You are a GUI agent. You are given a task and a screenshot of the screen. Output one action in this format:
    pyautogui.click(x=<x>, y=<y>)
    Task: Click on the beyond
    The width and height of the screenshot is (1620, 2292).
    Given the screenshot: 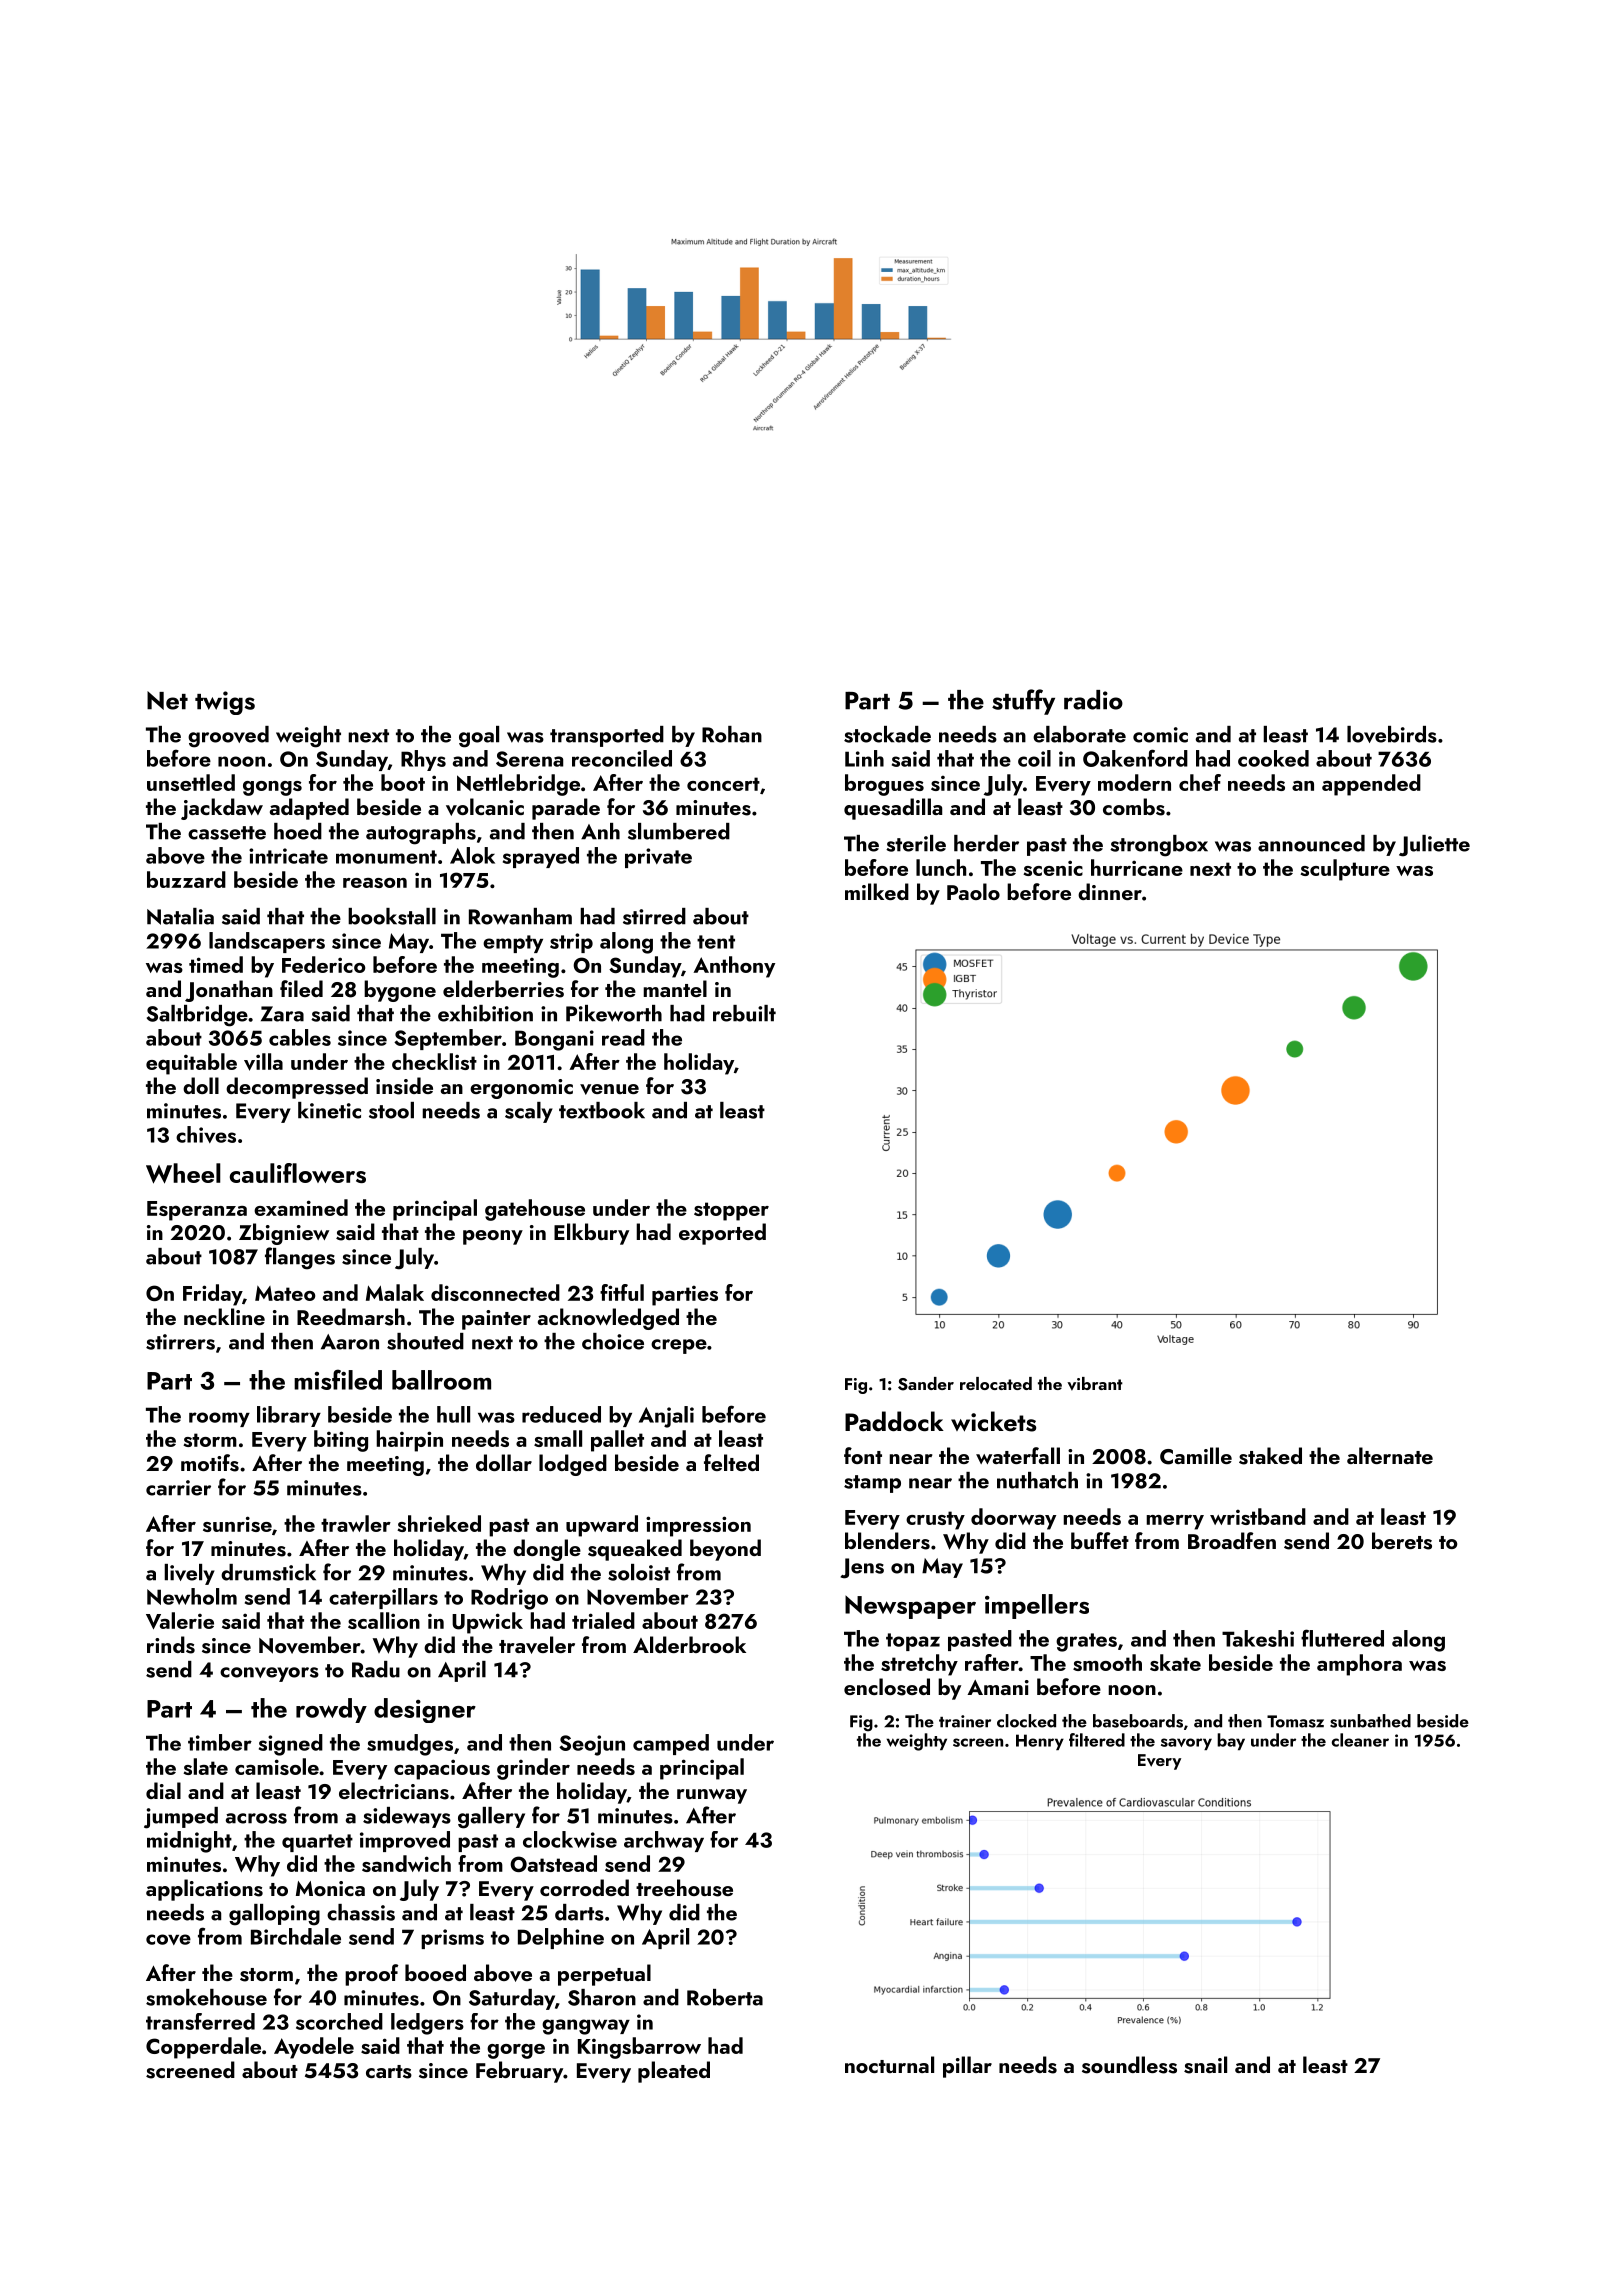 What is the action you would take?
    pyautogui.click(x=725, y=1550)
